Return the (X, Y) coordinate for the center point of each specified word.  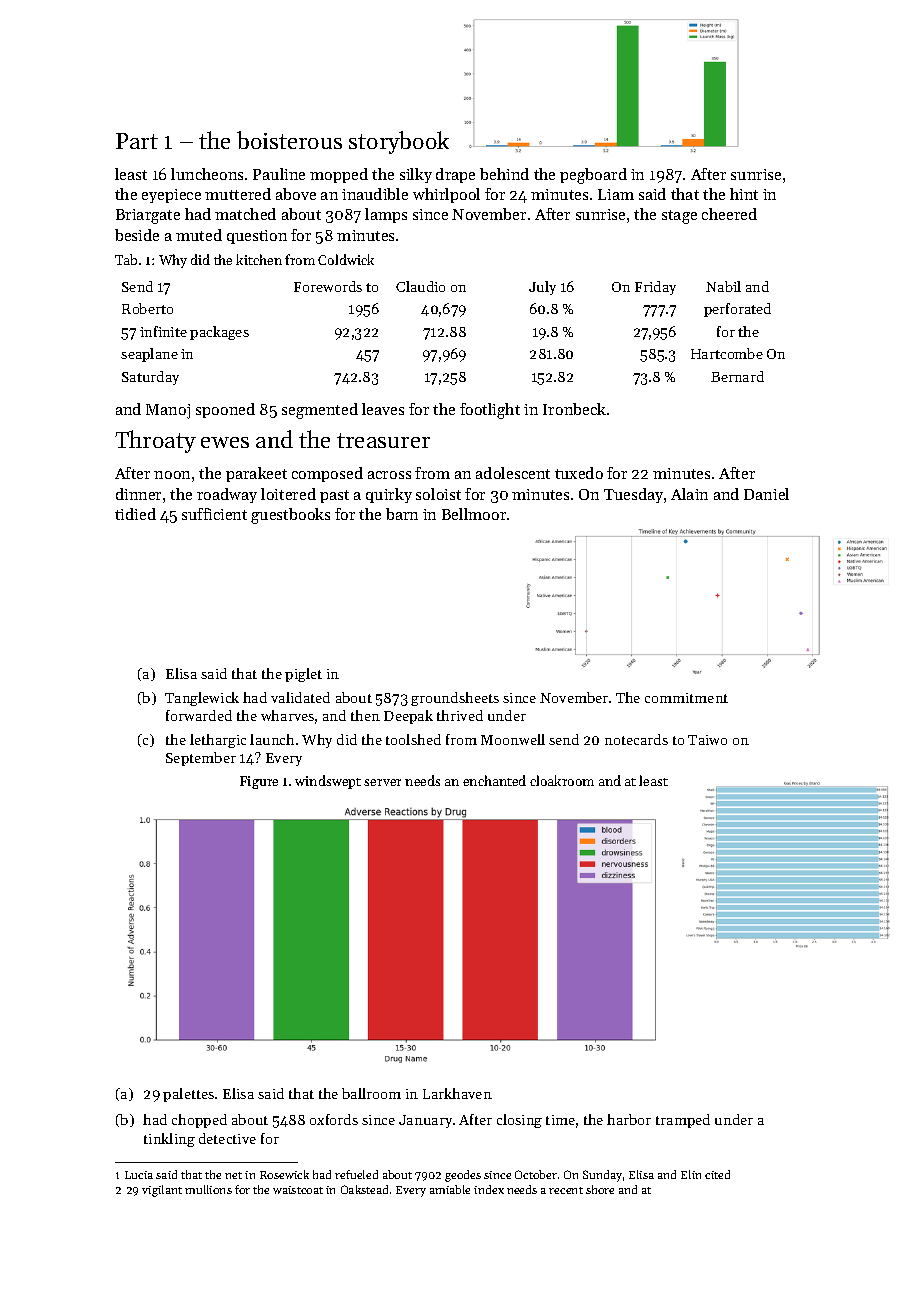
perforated (737, 310)
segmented (320, 411)
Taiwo (707, 740)
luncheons (207, 174)
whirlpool (446, 195)
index (489, 1189)
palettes (188, 1095)
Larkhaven (457, 1093)
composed (327, 474)
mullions (208, 1189)
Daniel (766, 494)
